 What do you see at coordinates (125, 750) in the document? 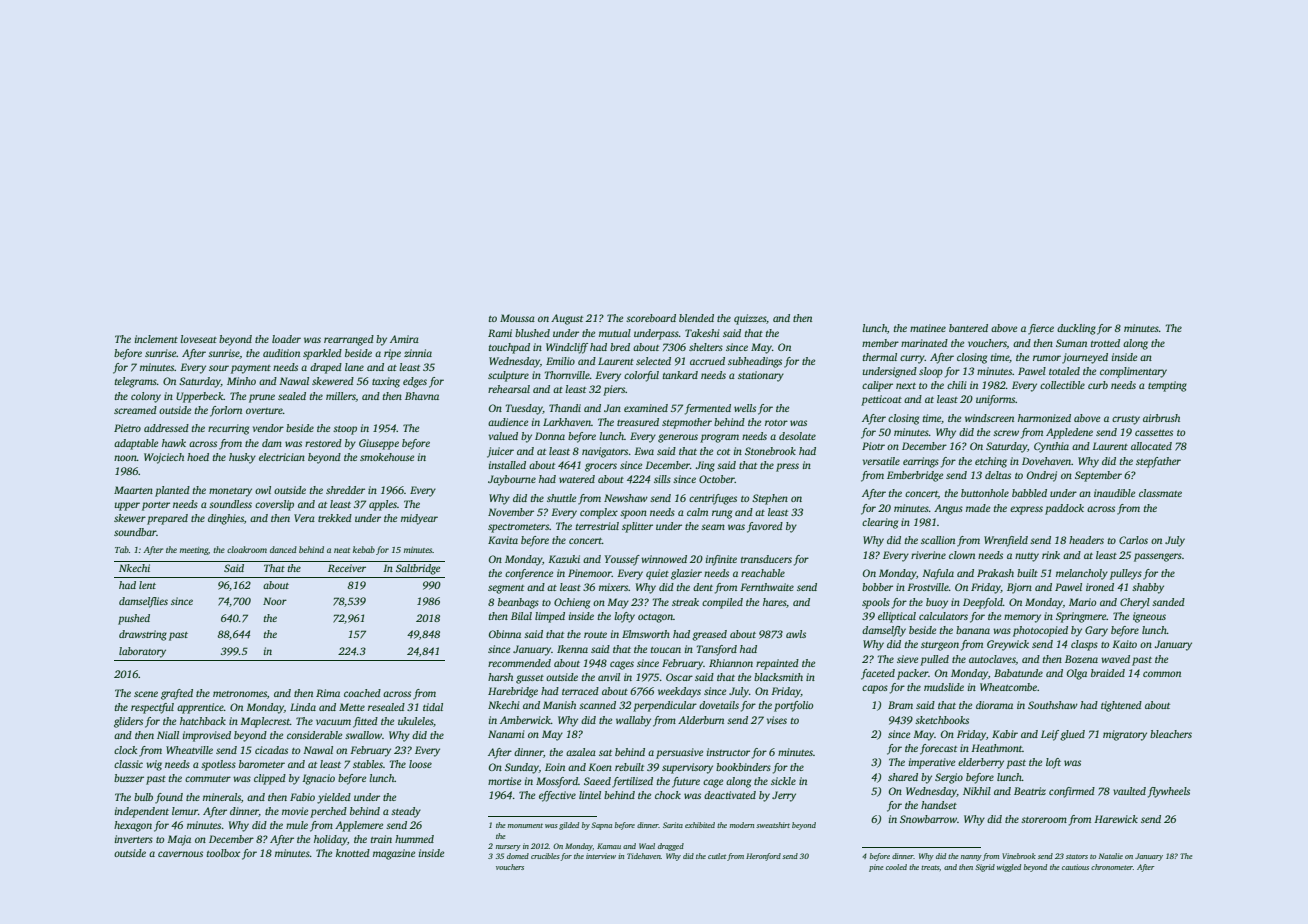
I see `clock` at bounding box center [125, 750].
